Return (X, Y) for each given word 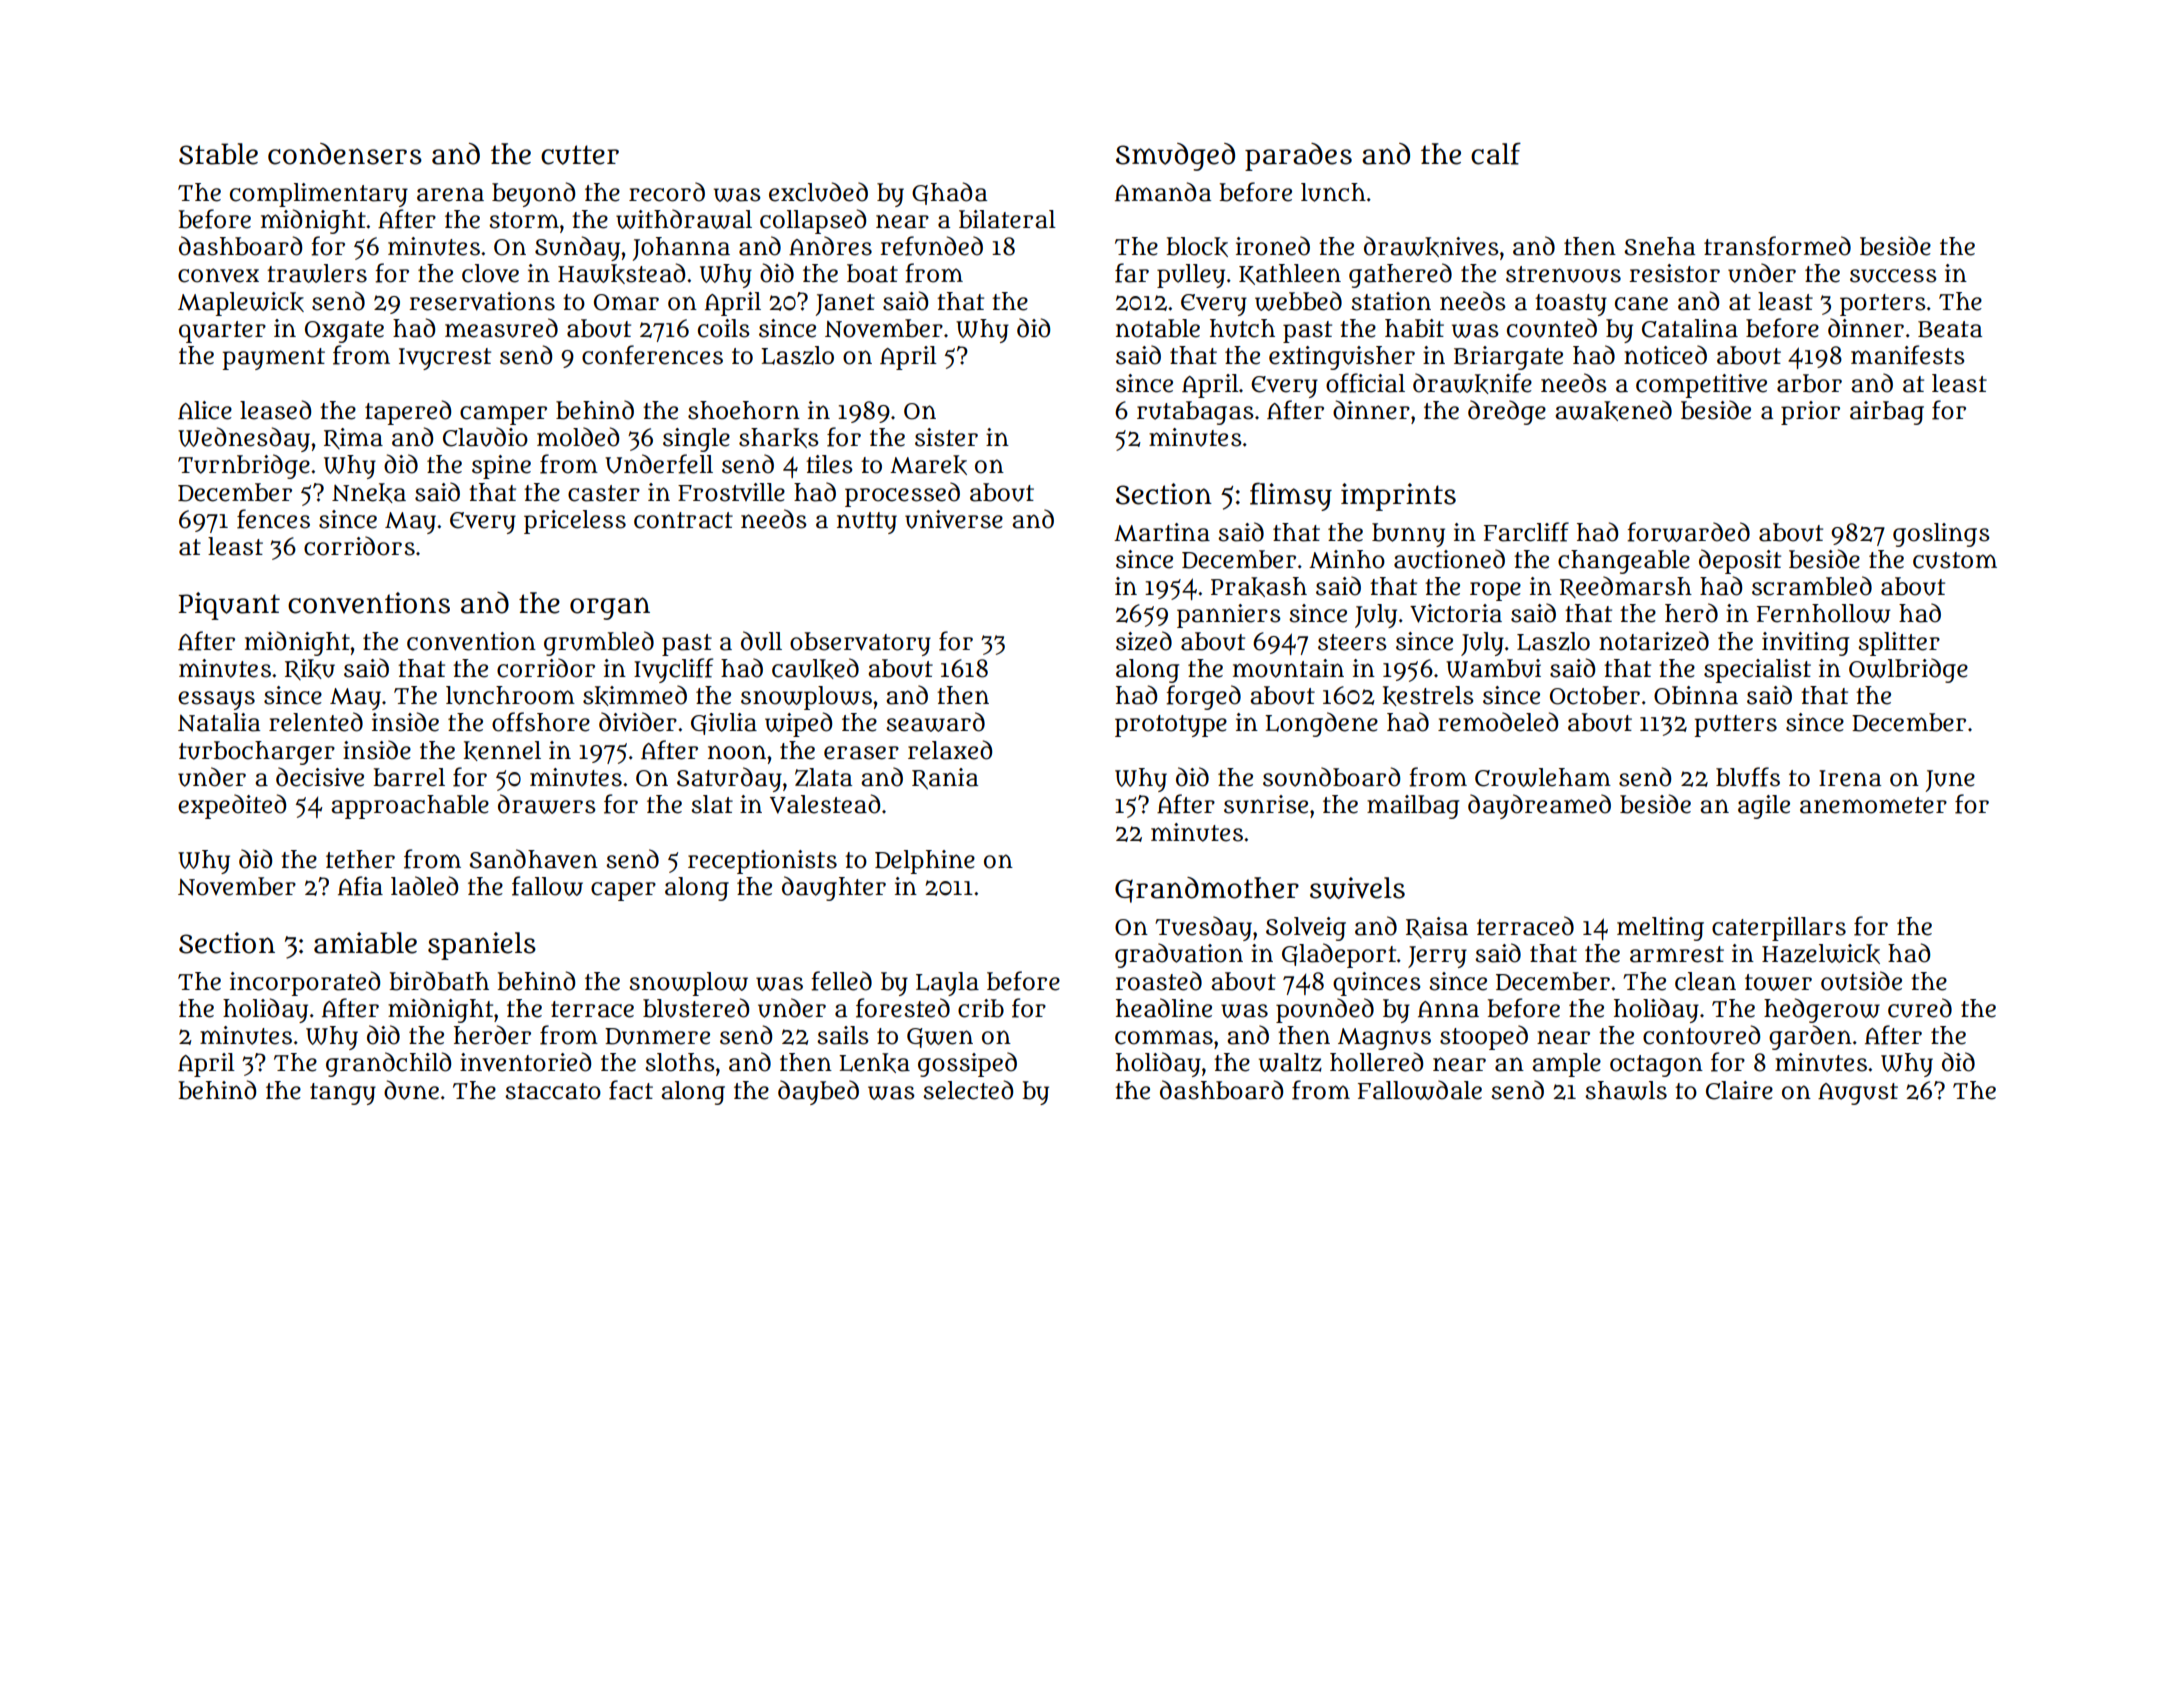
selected (968, 1090)
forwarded (1688, 532)
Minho (1347, 559)
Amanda (1163, 192)
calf (1496, 153)
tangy (343, 1094)
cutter (580, 155)
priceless (575, 522)
